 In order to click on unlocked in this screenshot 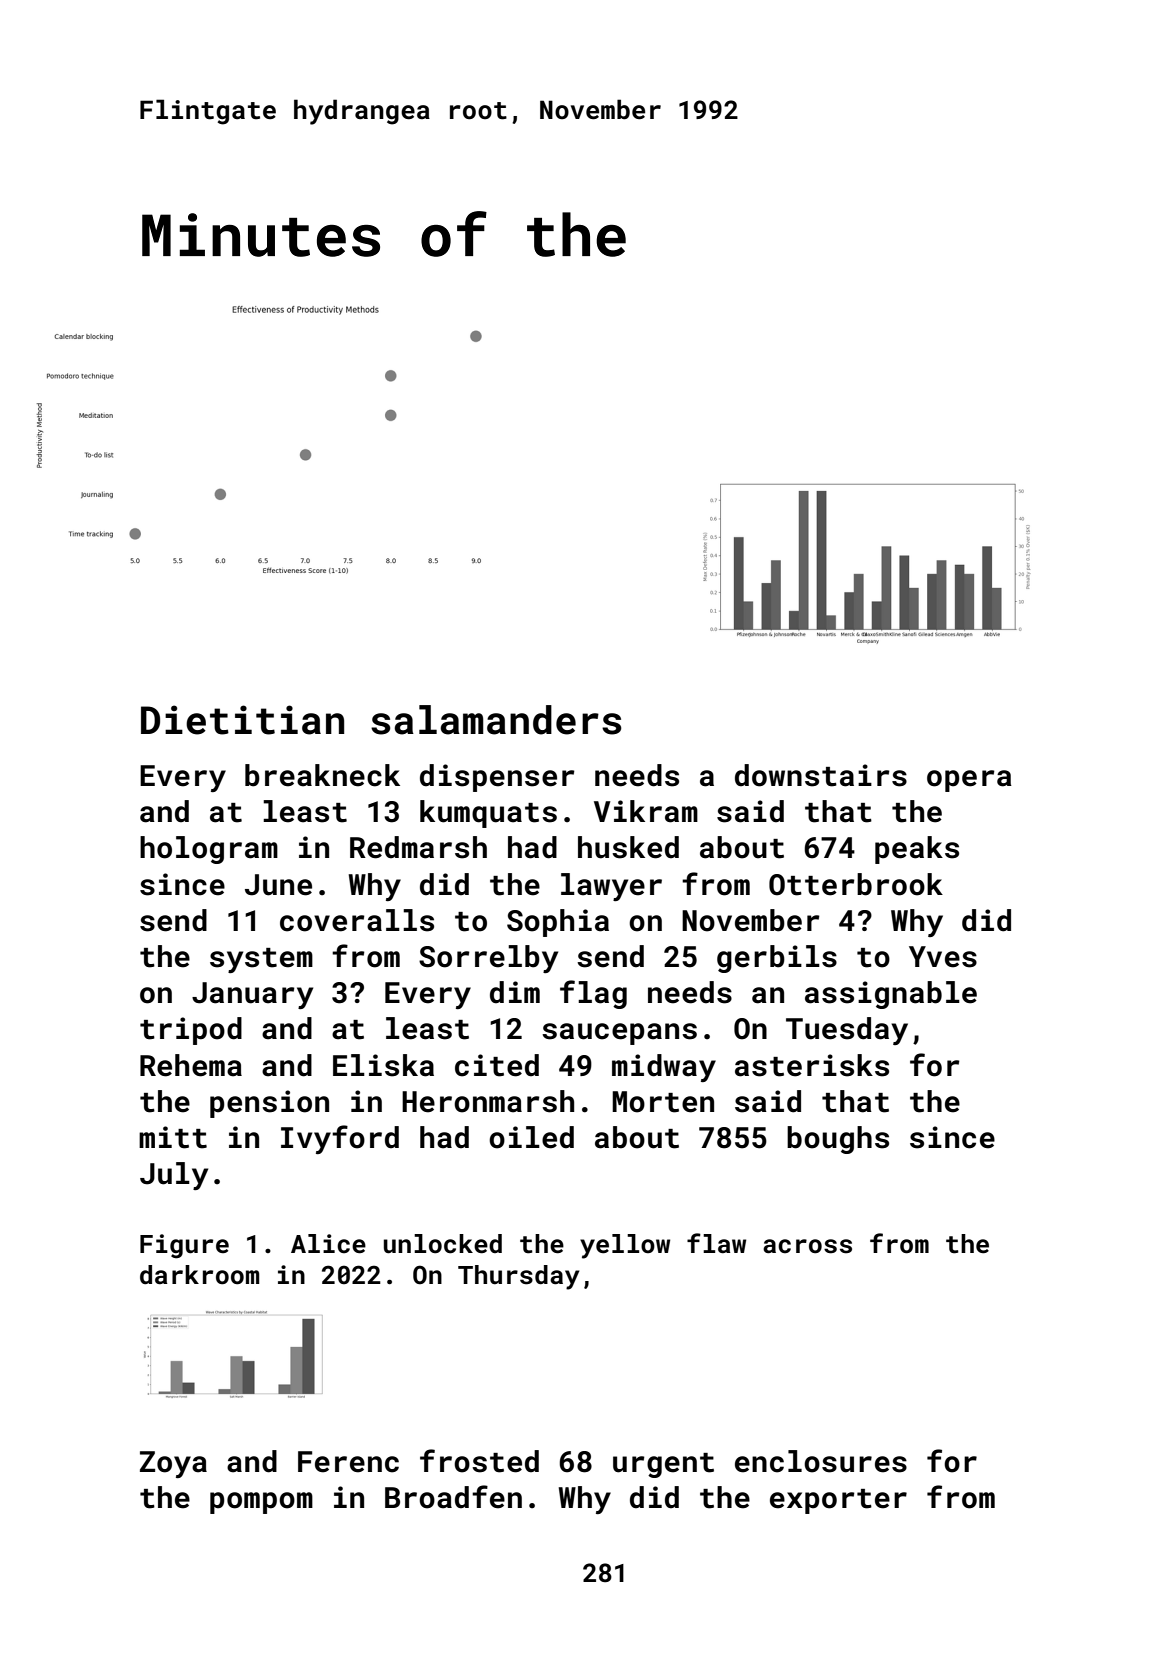, I will do `click(443, 1244)`.
